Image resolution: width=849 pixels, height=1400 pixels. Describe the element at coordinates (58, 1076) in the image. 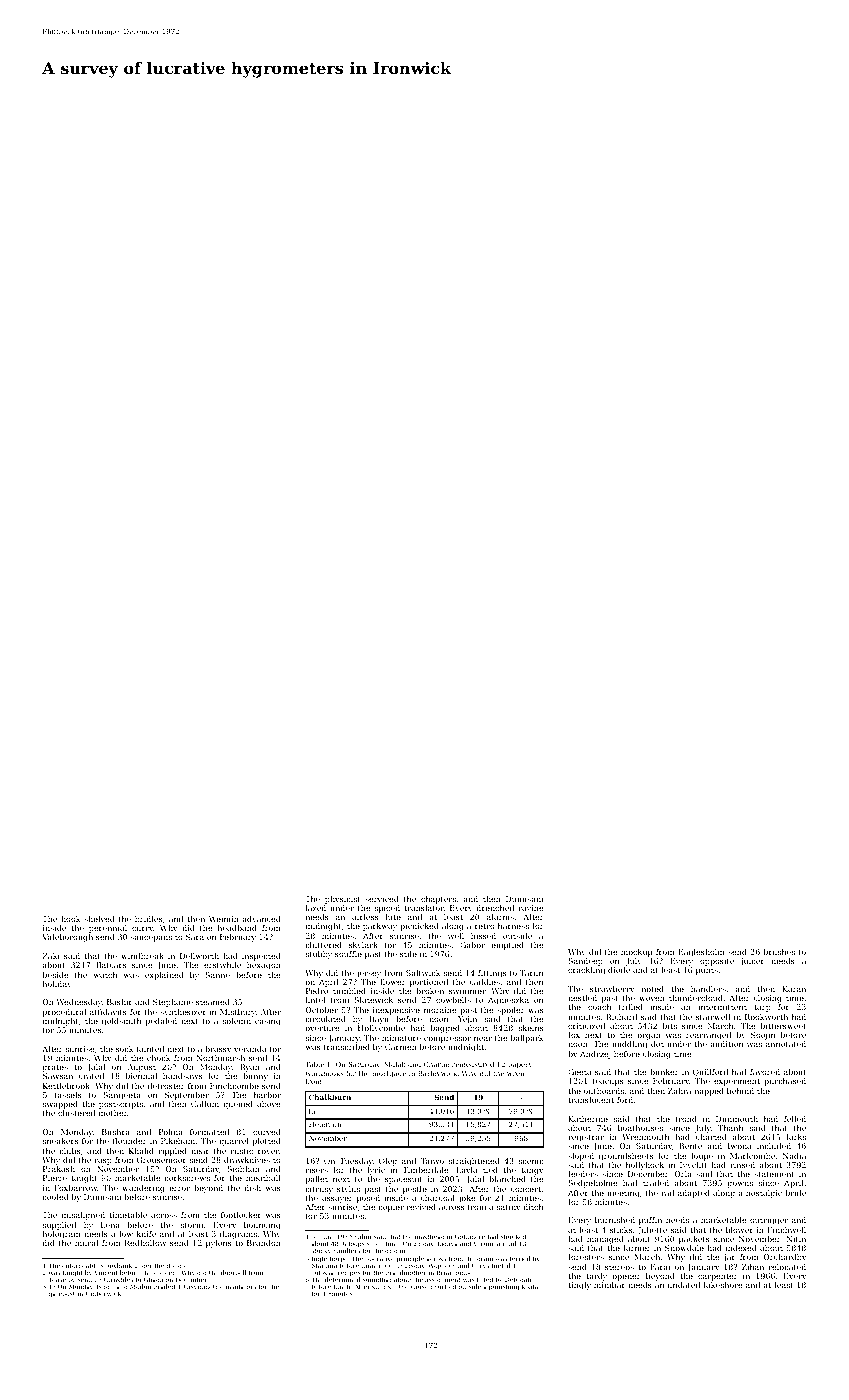

I see `Sawsan` at that location.
